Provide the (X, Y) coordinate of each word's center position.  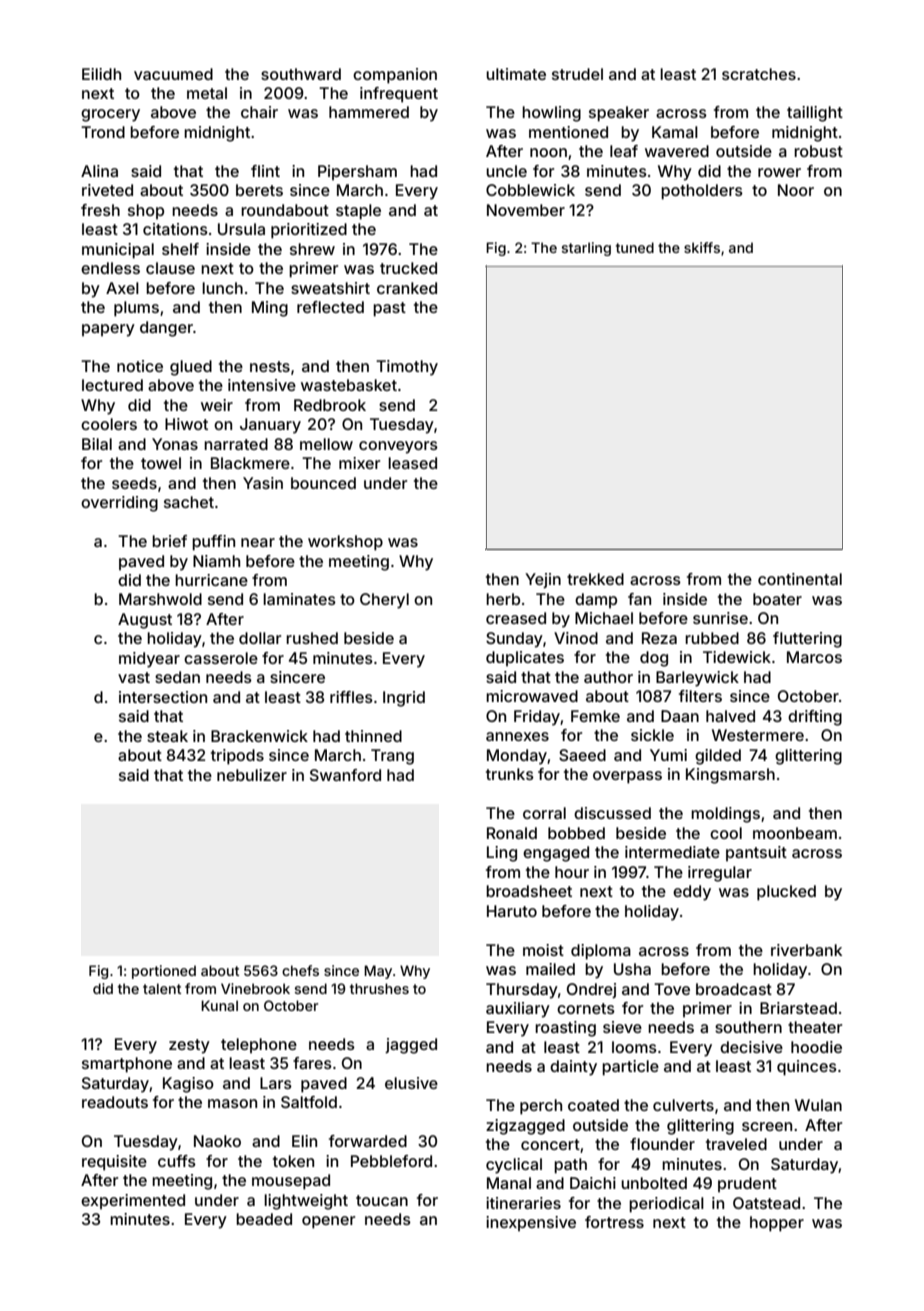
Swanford (345, 775)
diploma (601, 952)
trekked (595, 579)
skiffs (702, 247)
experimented (133, 1201)
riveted (107, 190)
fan (639, 599)
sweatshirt (330, 288)
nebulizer (252, 775)
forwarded (368, 1141)
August (145, 621)
